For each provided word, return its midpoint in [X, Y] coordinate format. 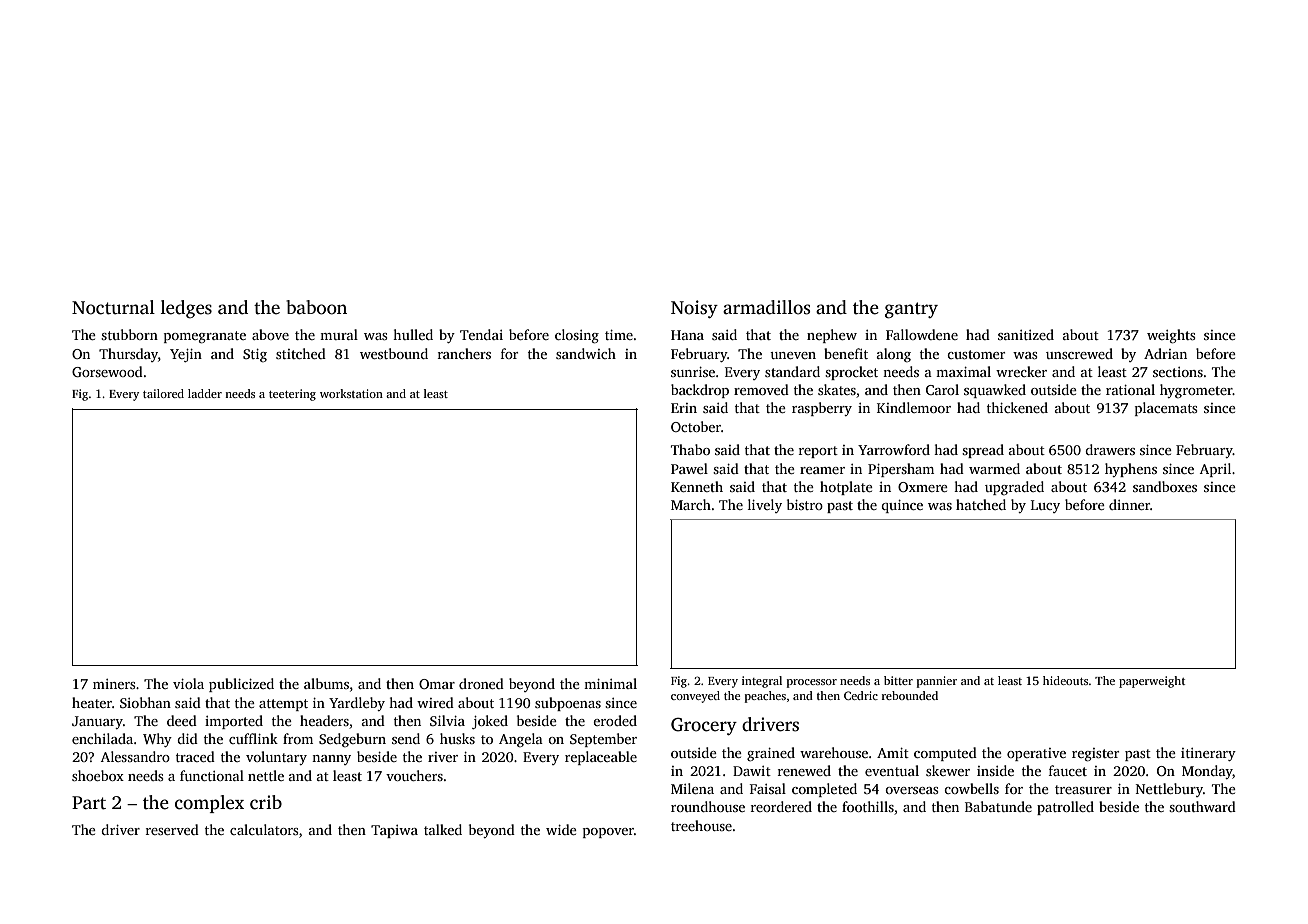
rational [1130, 389]
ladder [205, 393]
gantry [911, 310]
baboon [316, 307]
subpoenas [568, 704]
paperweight [1152, 682]
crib [266, 802]
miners [114, 684]
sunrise [693, 372]
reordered [781, 806]
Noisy [694, 309]
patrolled [1065, 808]
